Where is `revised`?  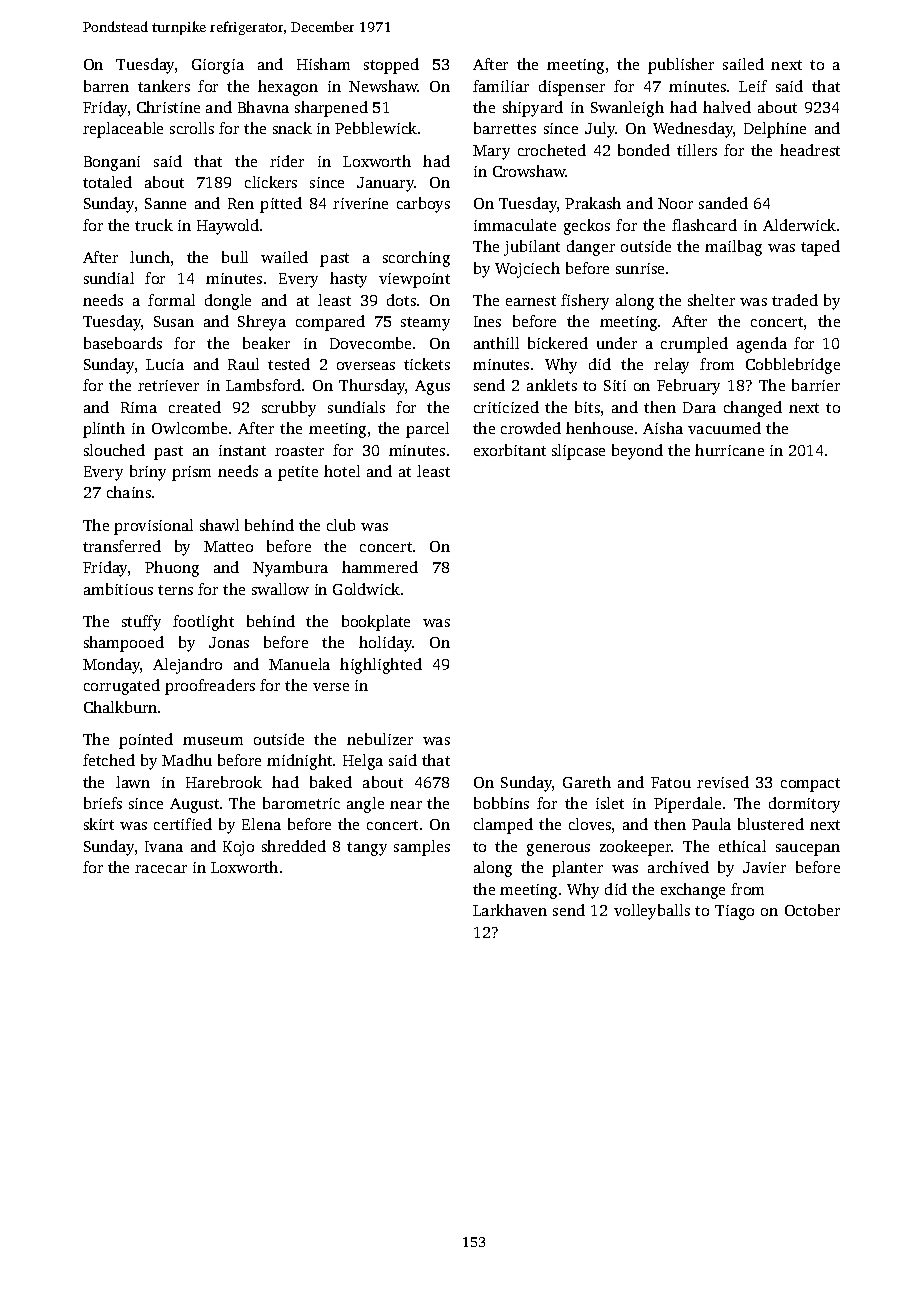 revised is located at coordinates (723, 782).
